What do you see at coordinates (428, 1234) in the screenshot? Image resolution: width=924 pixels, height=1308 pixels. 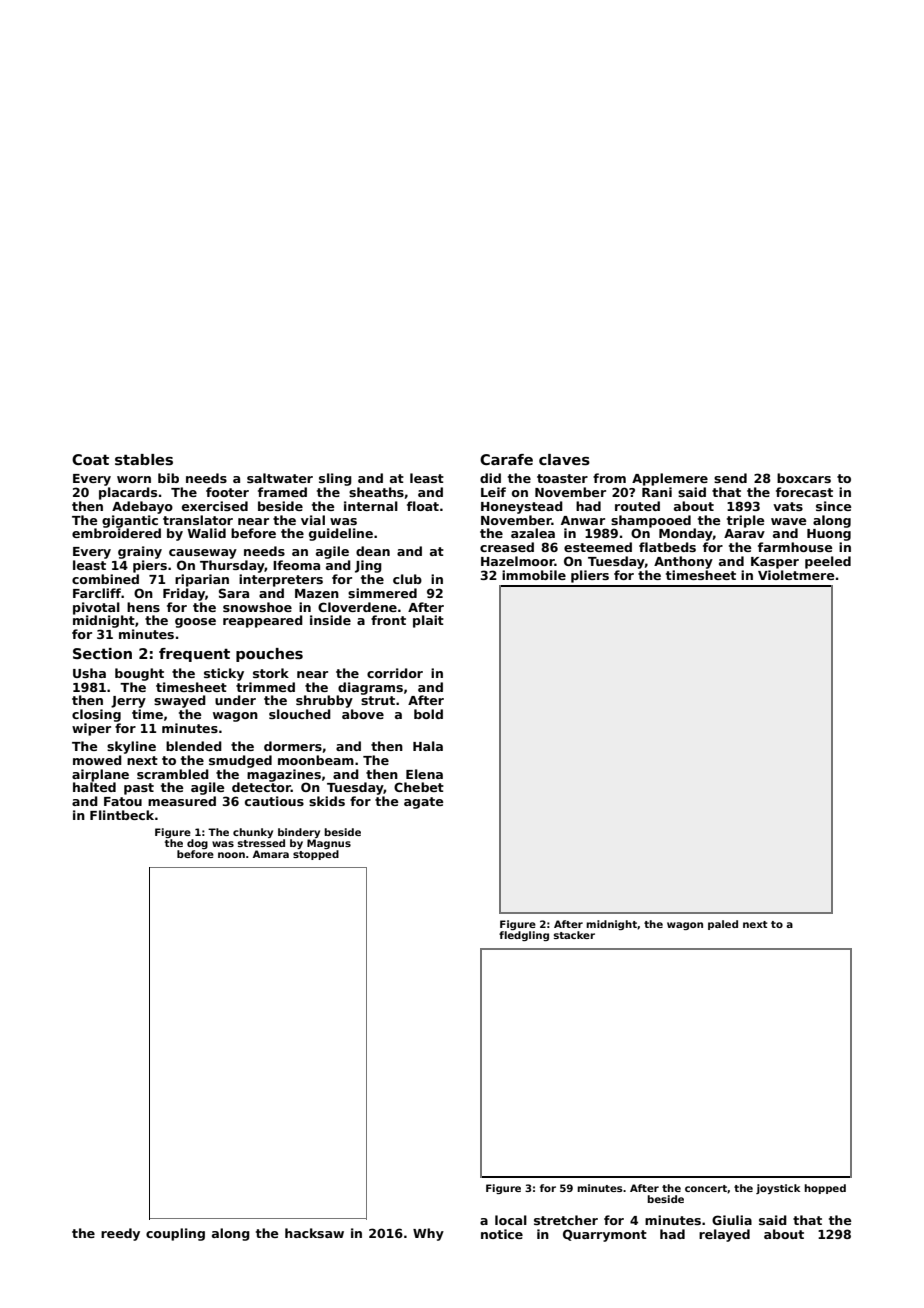 I see `Why` at bounding box center [428, 1234].
